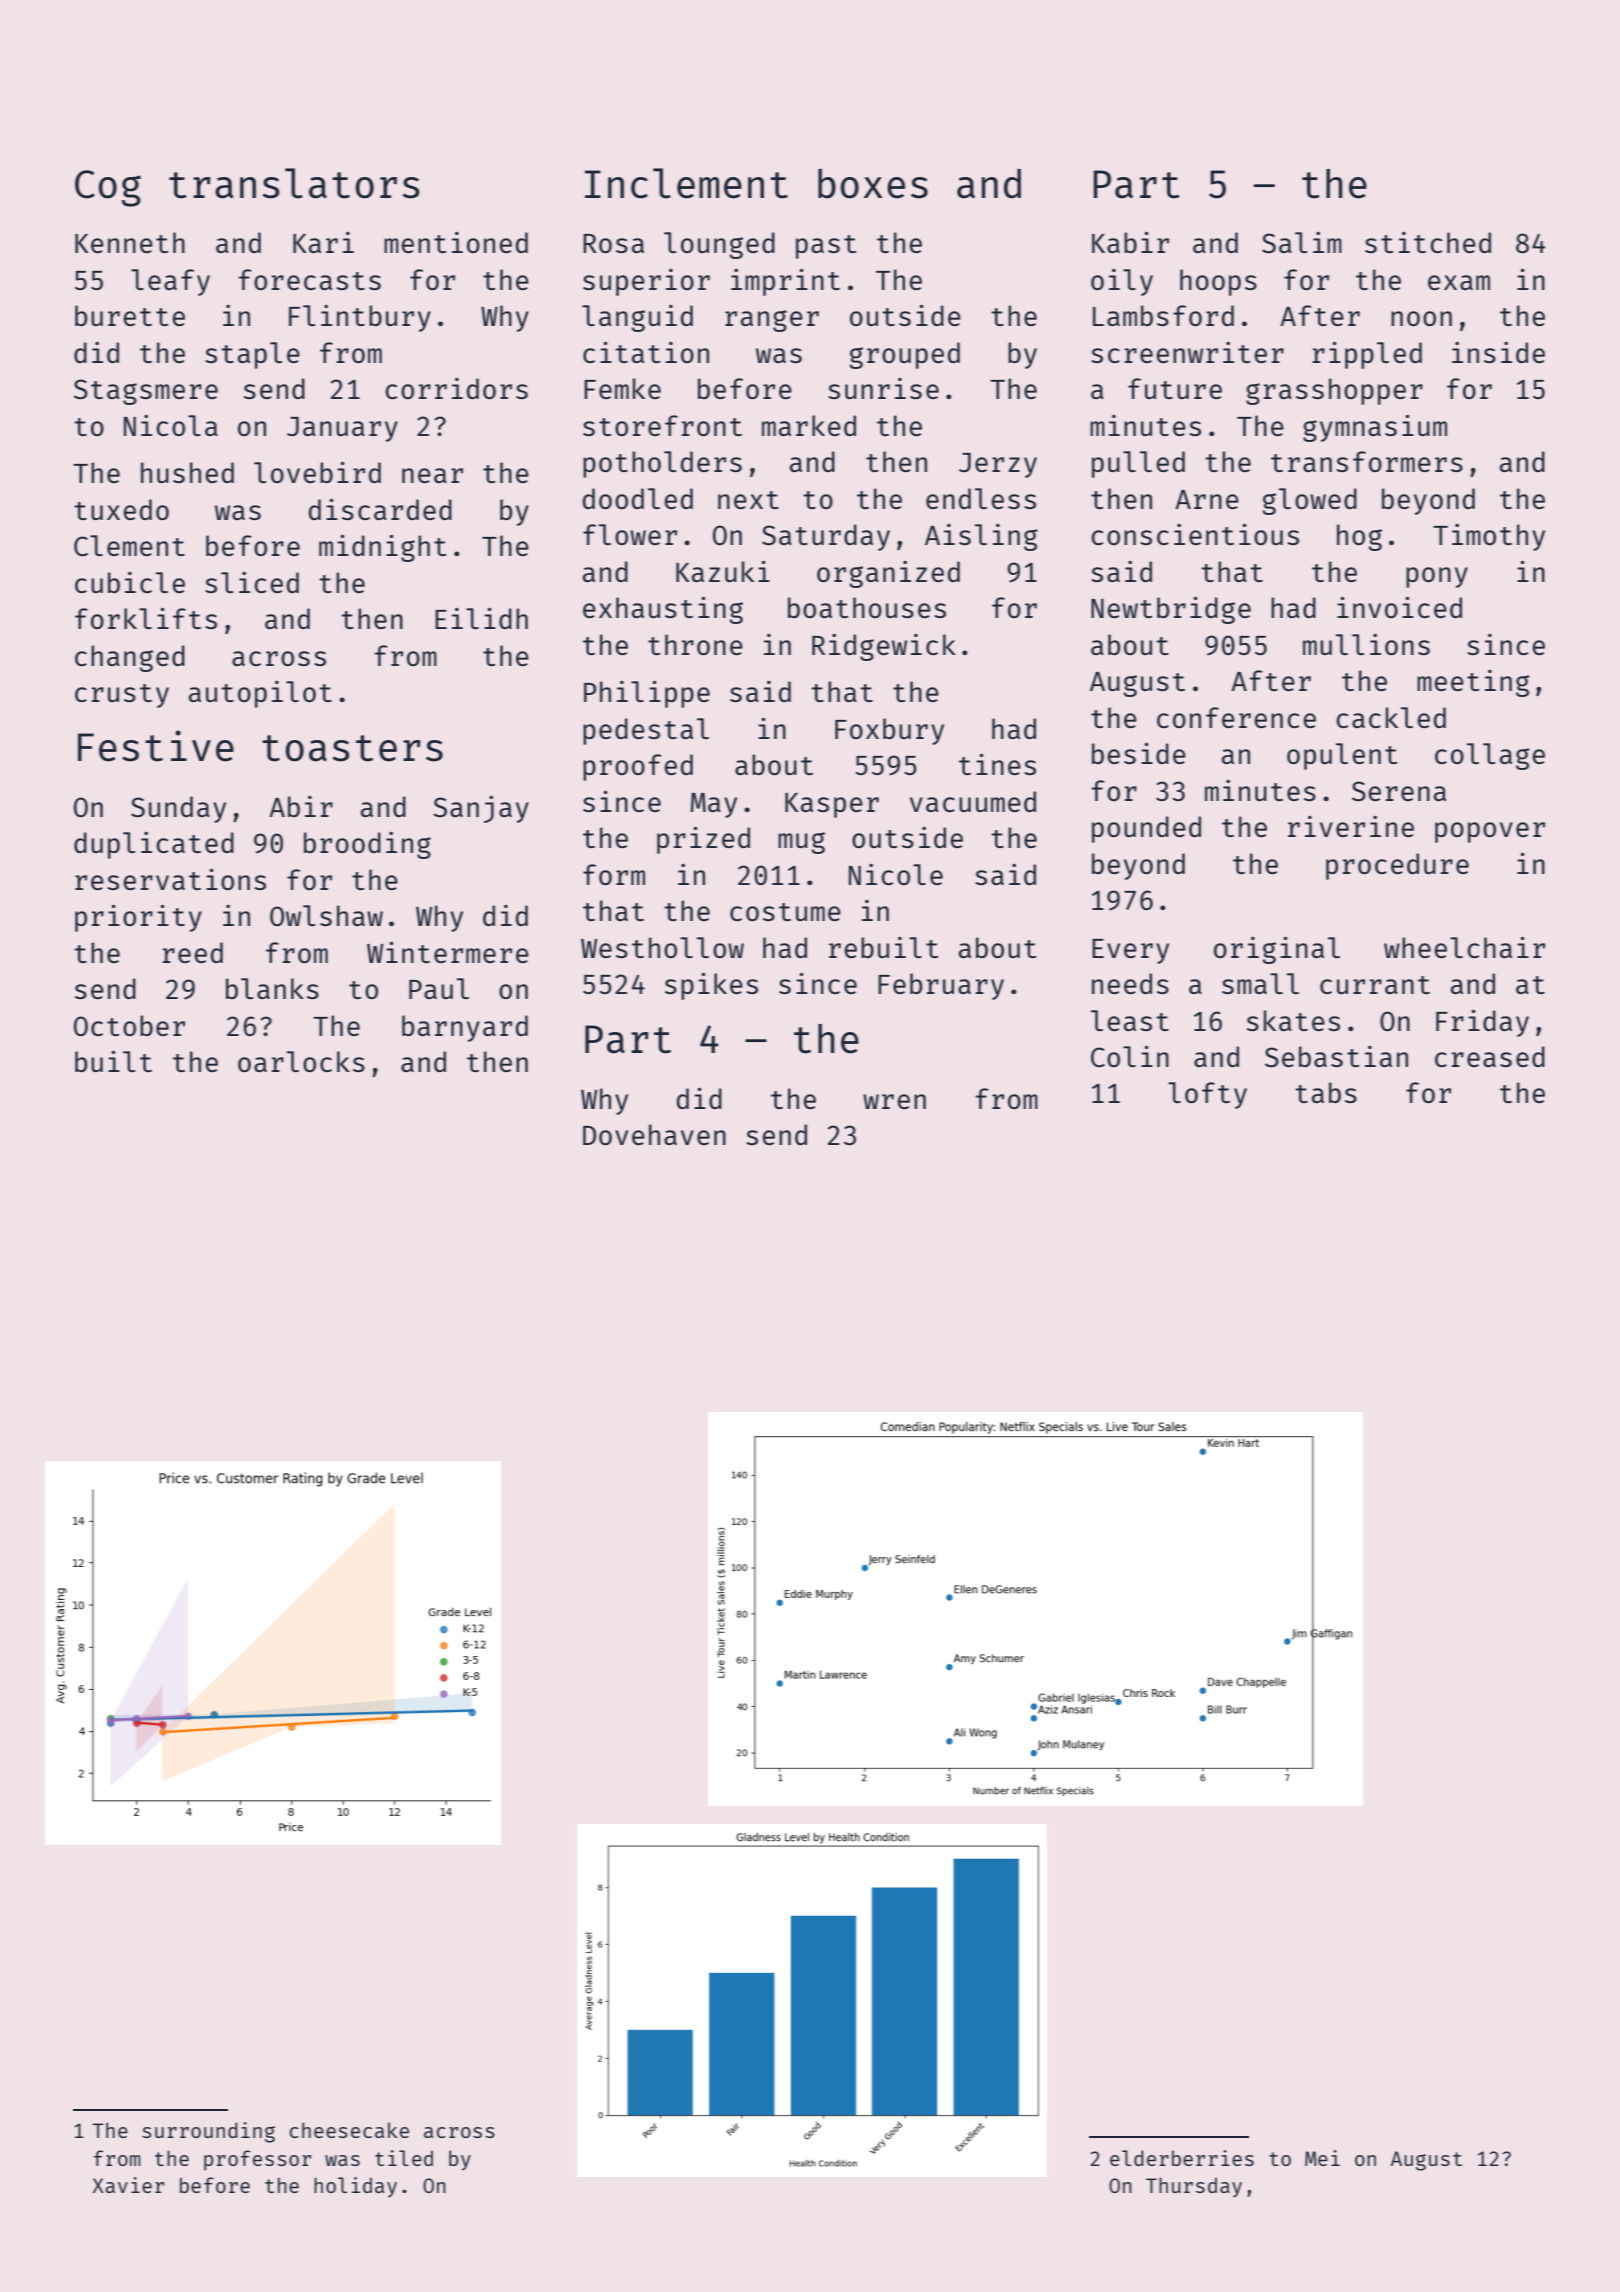 The height and width of the screenshot is (2292, 1620). What do you see at coordinates (1182, 2158) in the screenshot?
I see `elderberries` at bounding box center [1182, 2158].
